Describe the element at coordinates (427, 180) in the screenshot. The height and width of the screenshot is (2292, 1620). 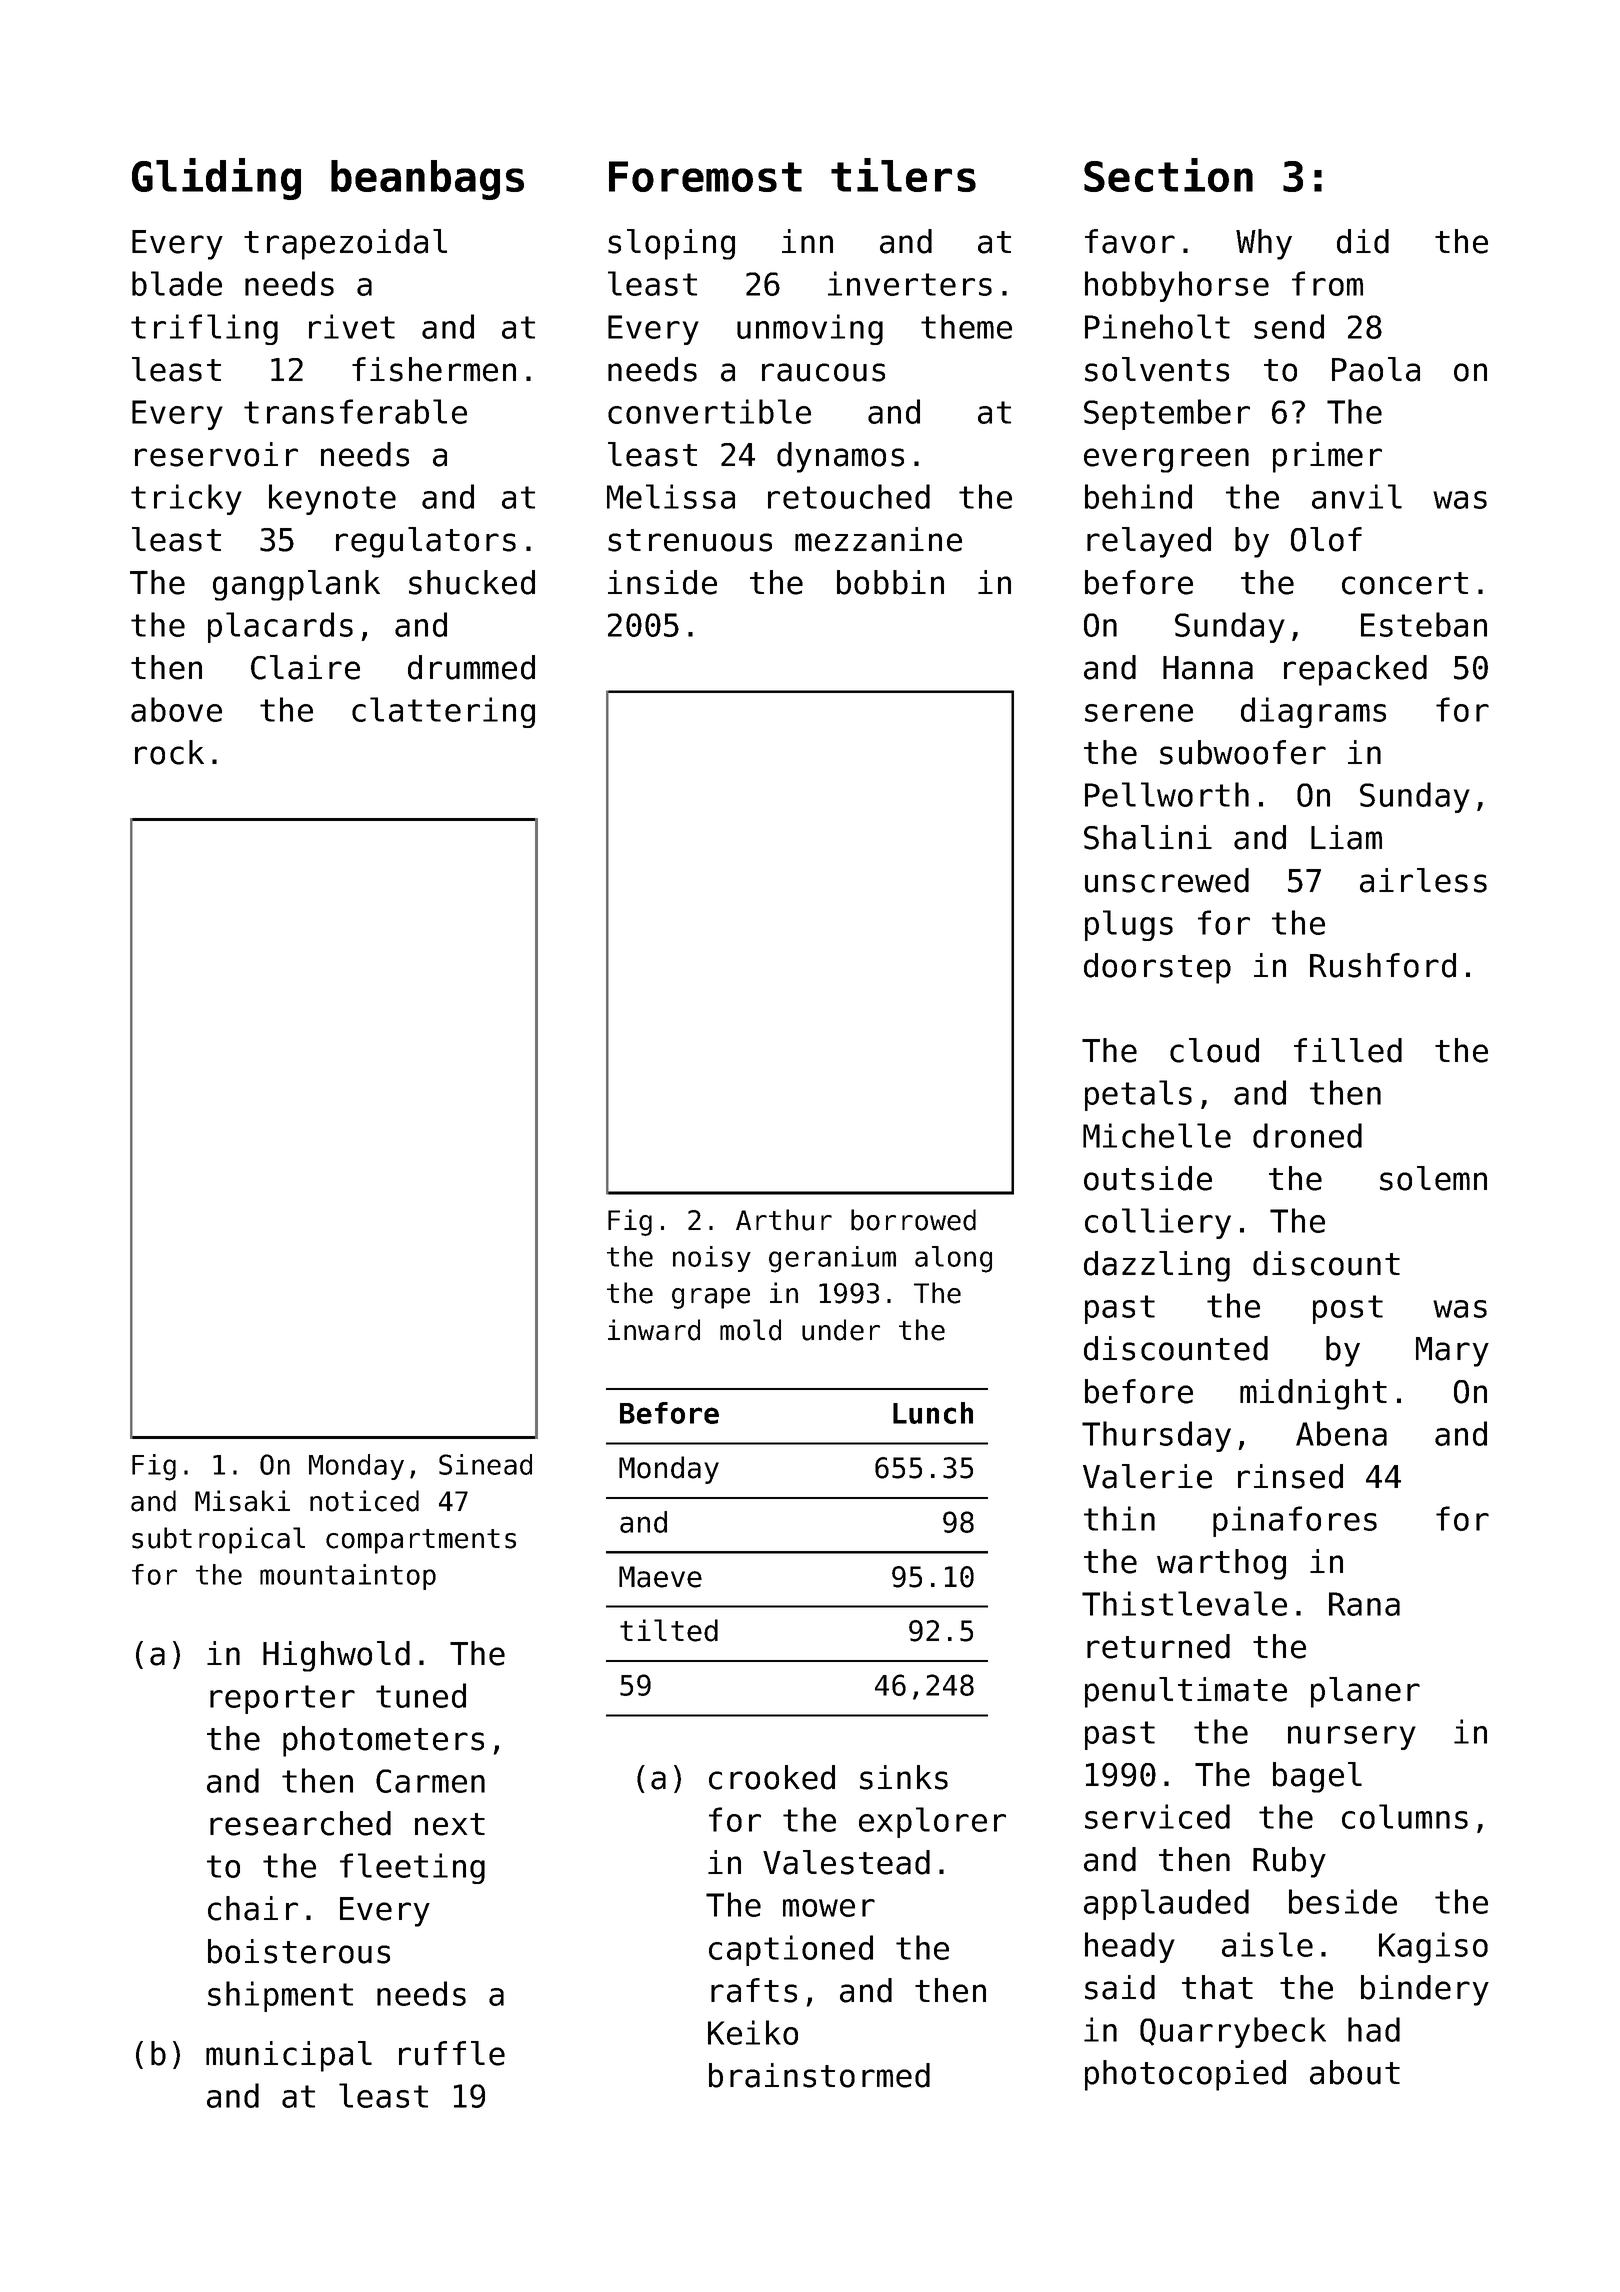
I see `beanbags` at that location.
